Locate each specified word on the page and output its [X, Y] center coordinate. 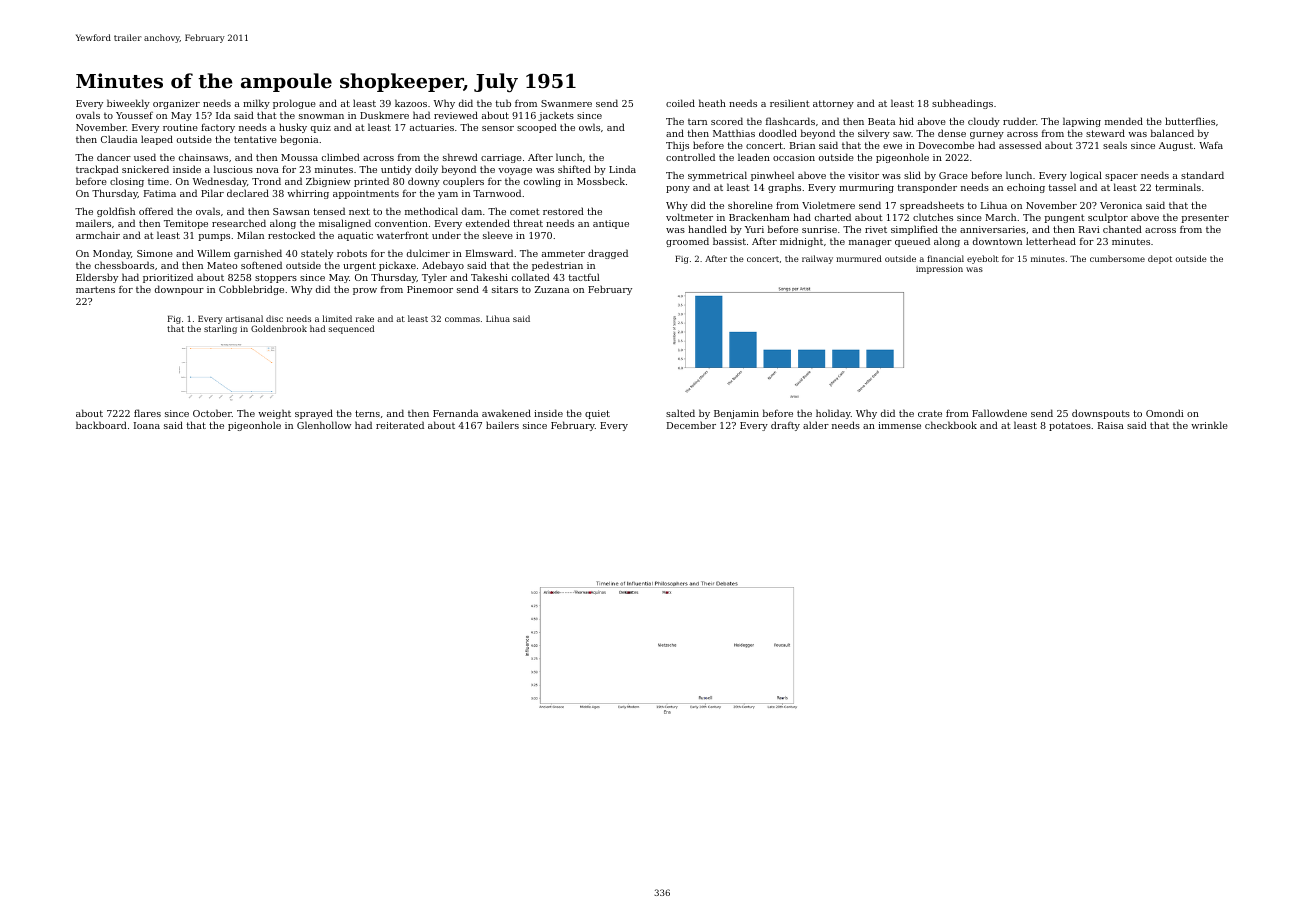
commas [462, 319]
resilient [790, 103]
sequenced [351, 329]
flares [147, 413]
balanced [1172, 133]
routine [180, 127]
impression [939, 270]
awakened [506, 413]
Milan [250, 235]
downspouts [1101, 414]
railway [817, 259]
